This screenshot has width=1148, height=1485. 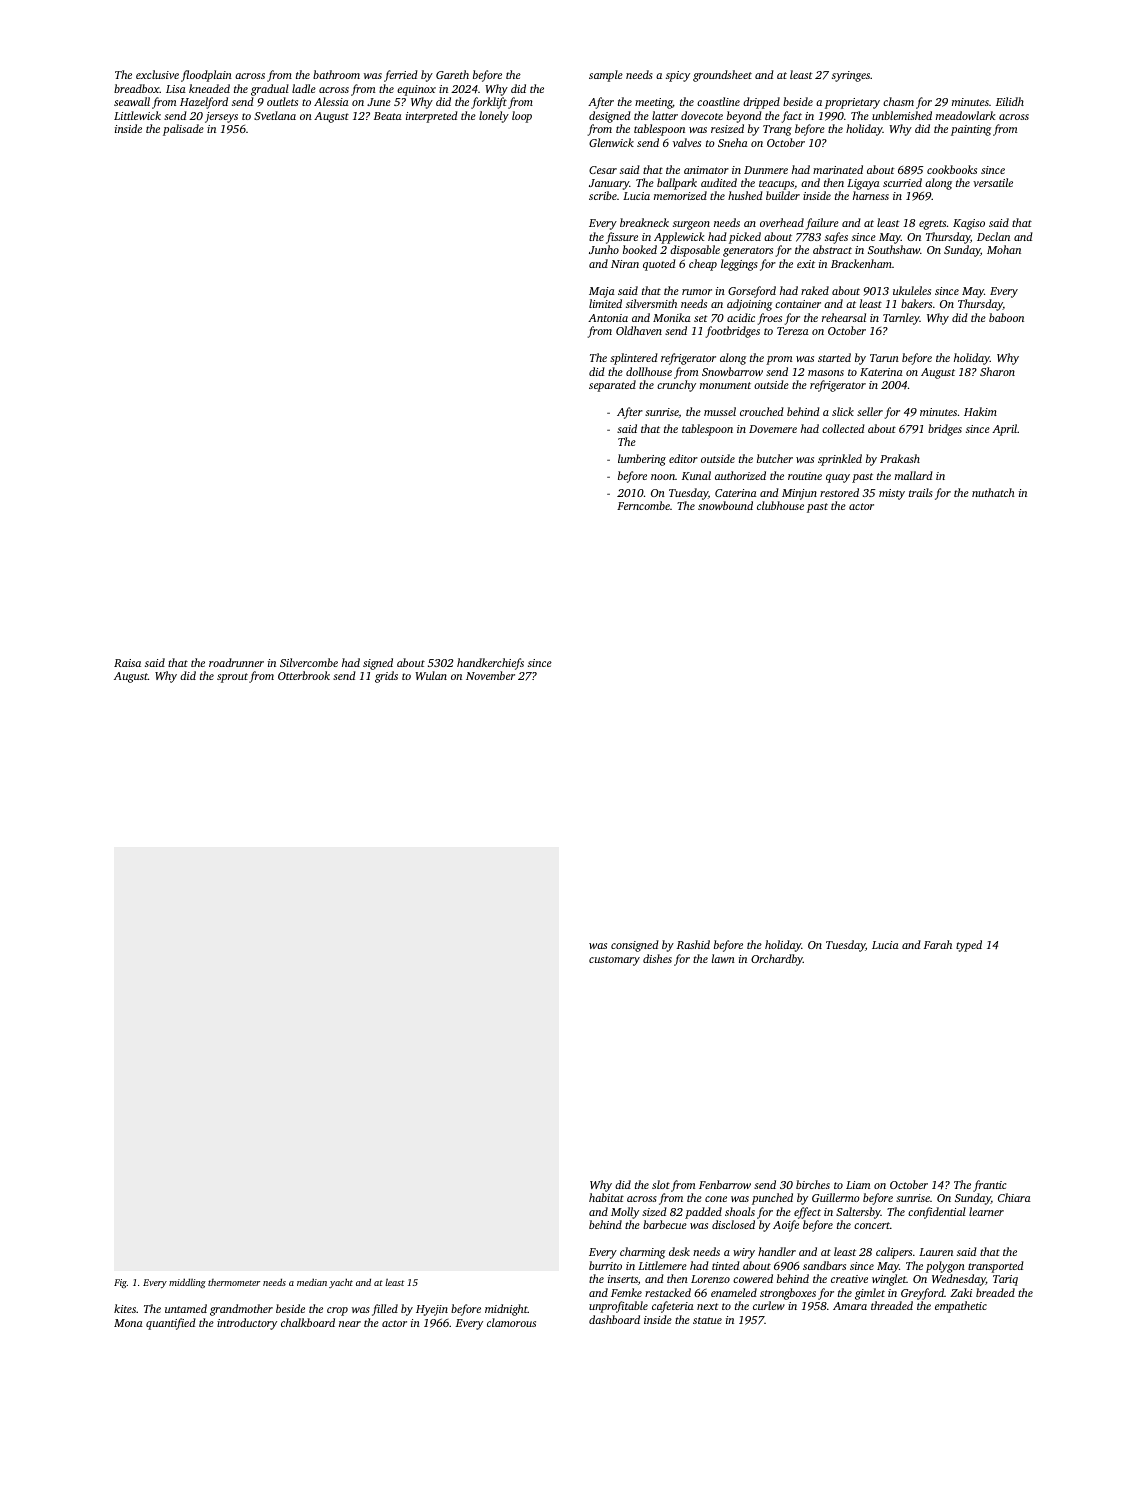 I want to click on clamorous, so click(x=511, y=1322).
